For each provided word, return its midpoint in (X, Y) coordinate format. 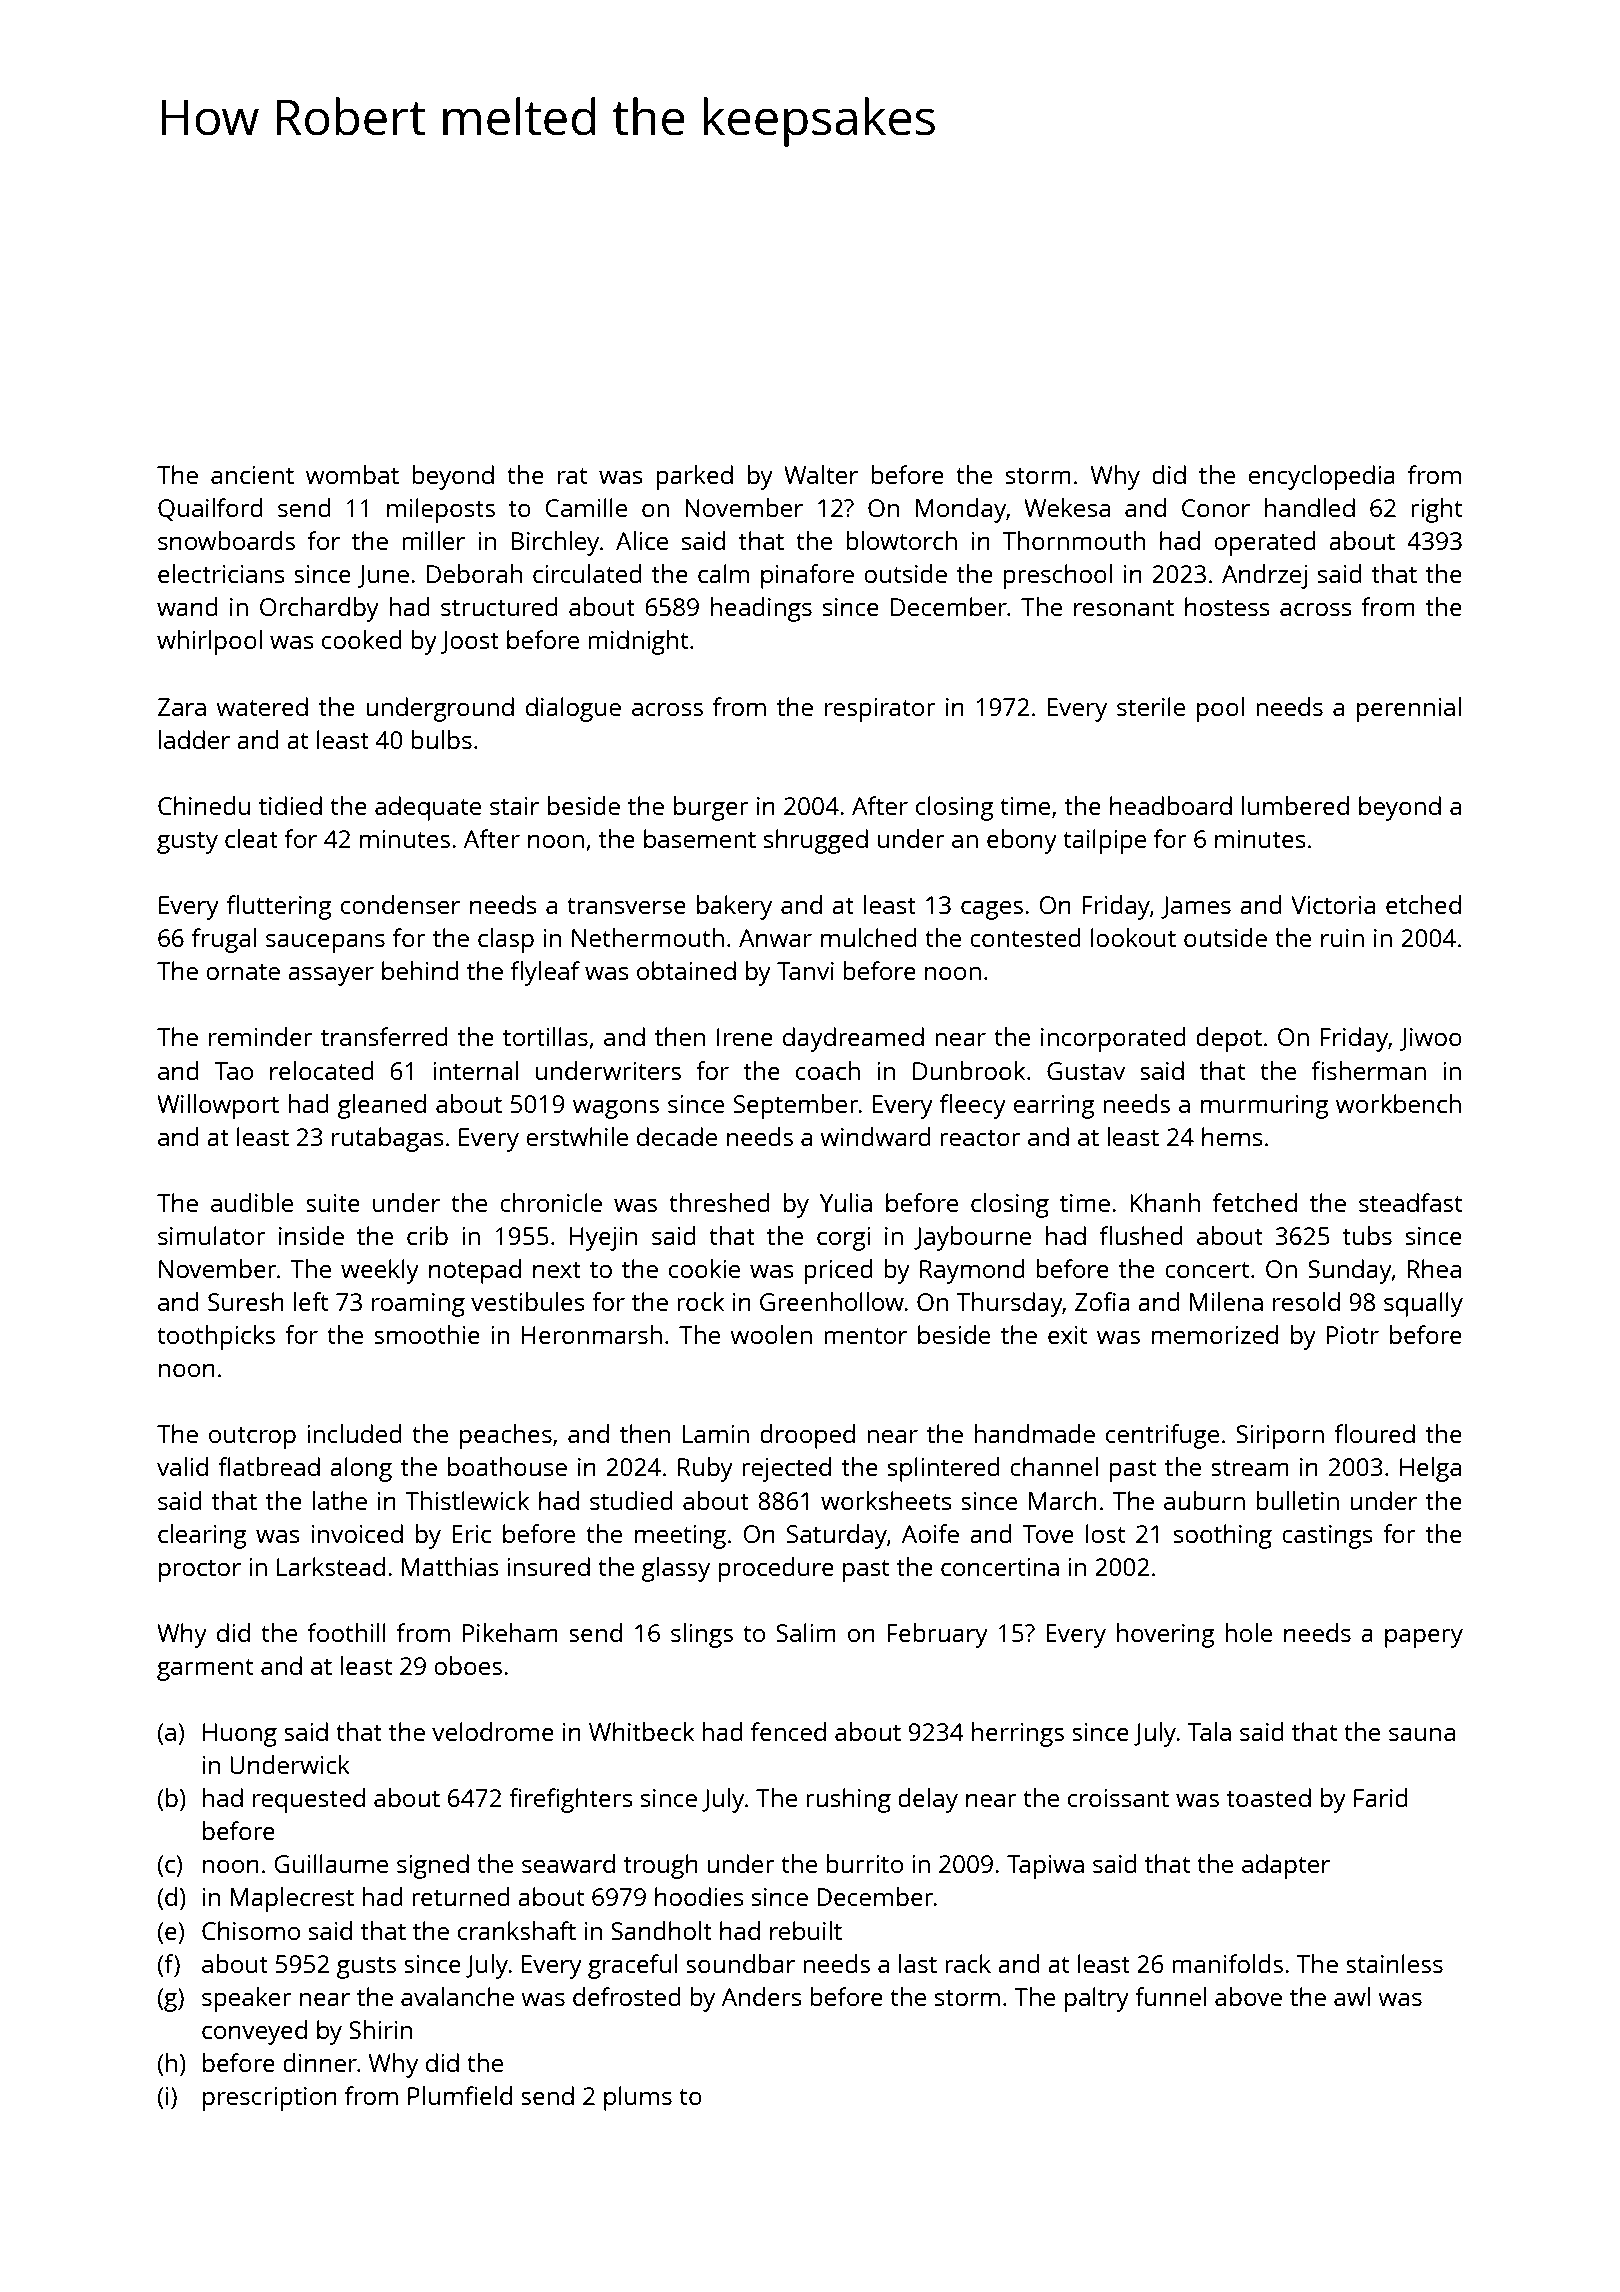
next (557, 1270)
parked (694, 477)
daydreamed (853, 1039)
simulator (212, 1235)
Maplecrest (292, 1899)
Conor (1216, 508)
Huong (240, 1735)
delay (928, 1800)
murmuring (1264, 1107)
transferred (384, 1036)
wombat (352, 474)
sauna (1422, 1734)
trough (661, 1866)
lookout (1133, 937)
